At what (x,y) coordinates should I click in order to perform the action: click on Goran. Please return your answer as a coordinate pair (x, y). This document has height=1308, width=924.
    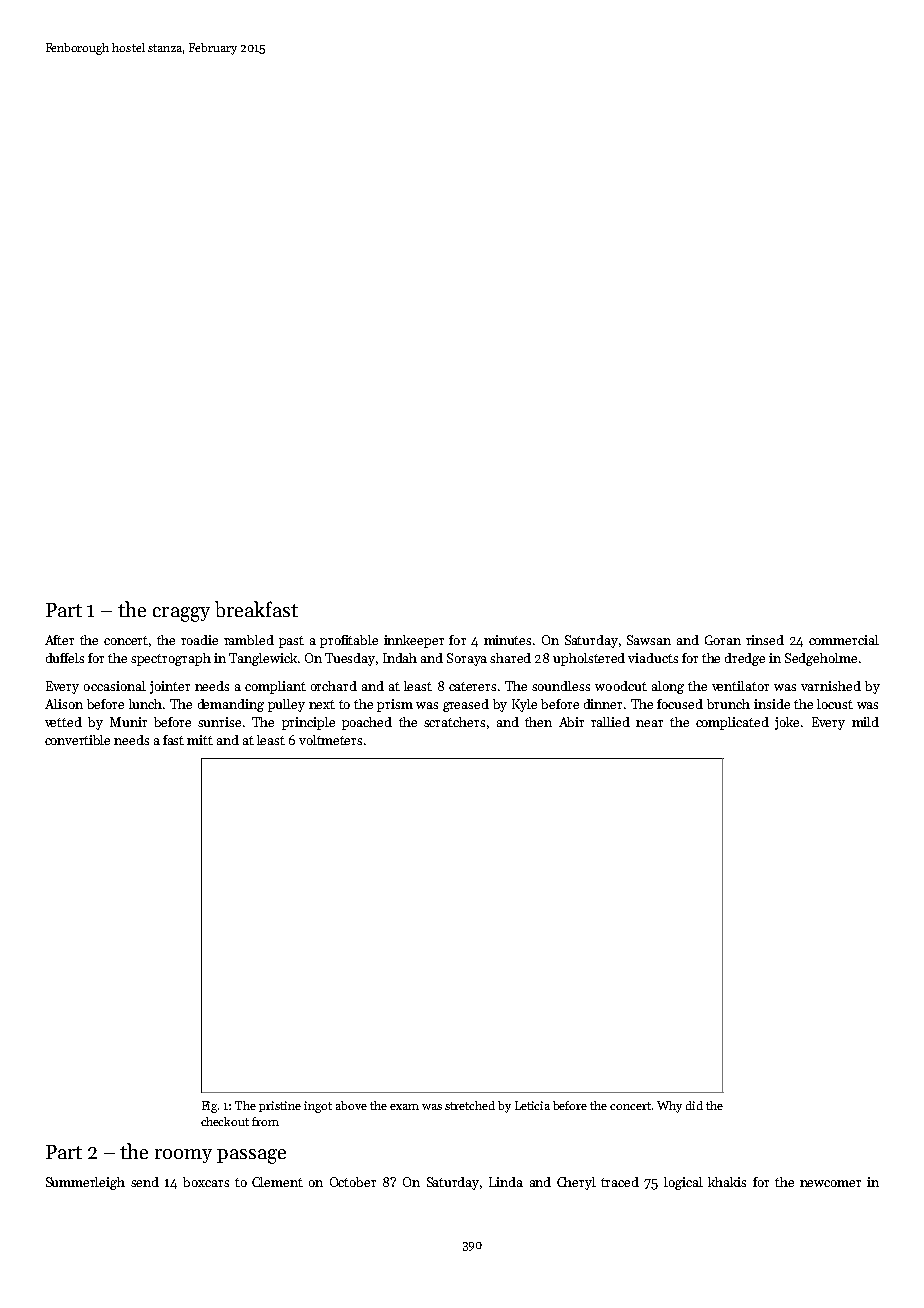
    Looking at the image, I should click on (723, 640).
